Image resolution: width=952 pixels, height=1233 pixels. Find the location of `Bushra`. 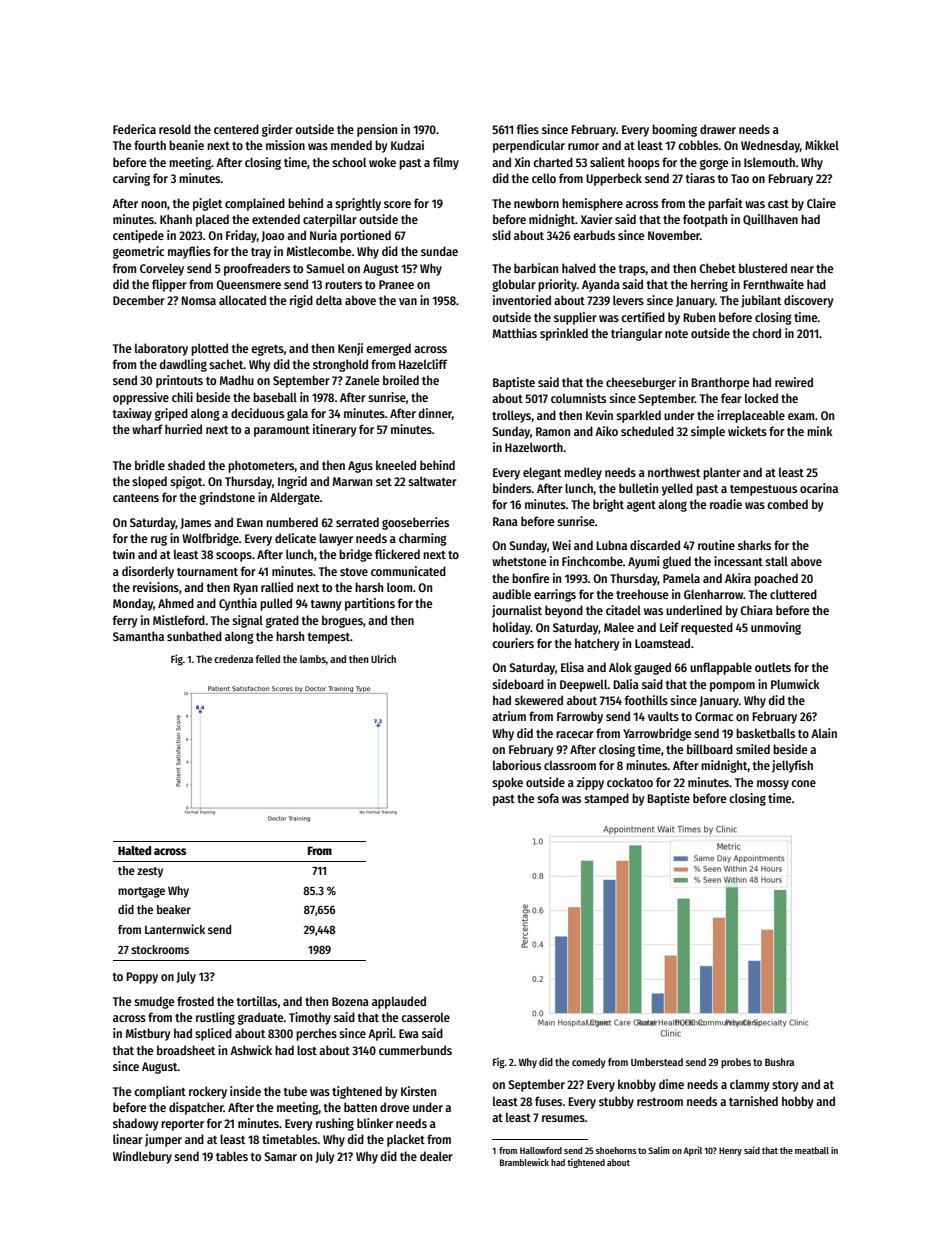

Bushra is located at coordinates (779, 1062).
